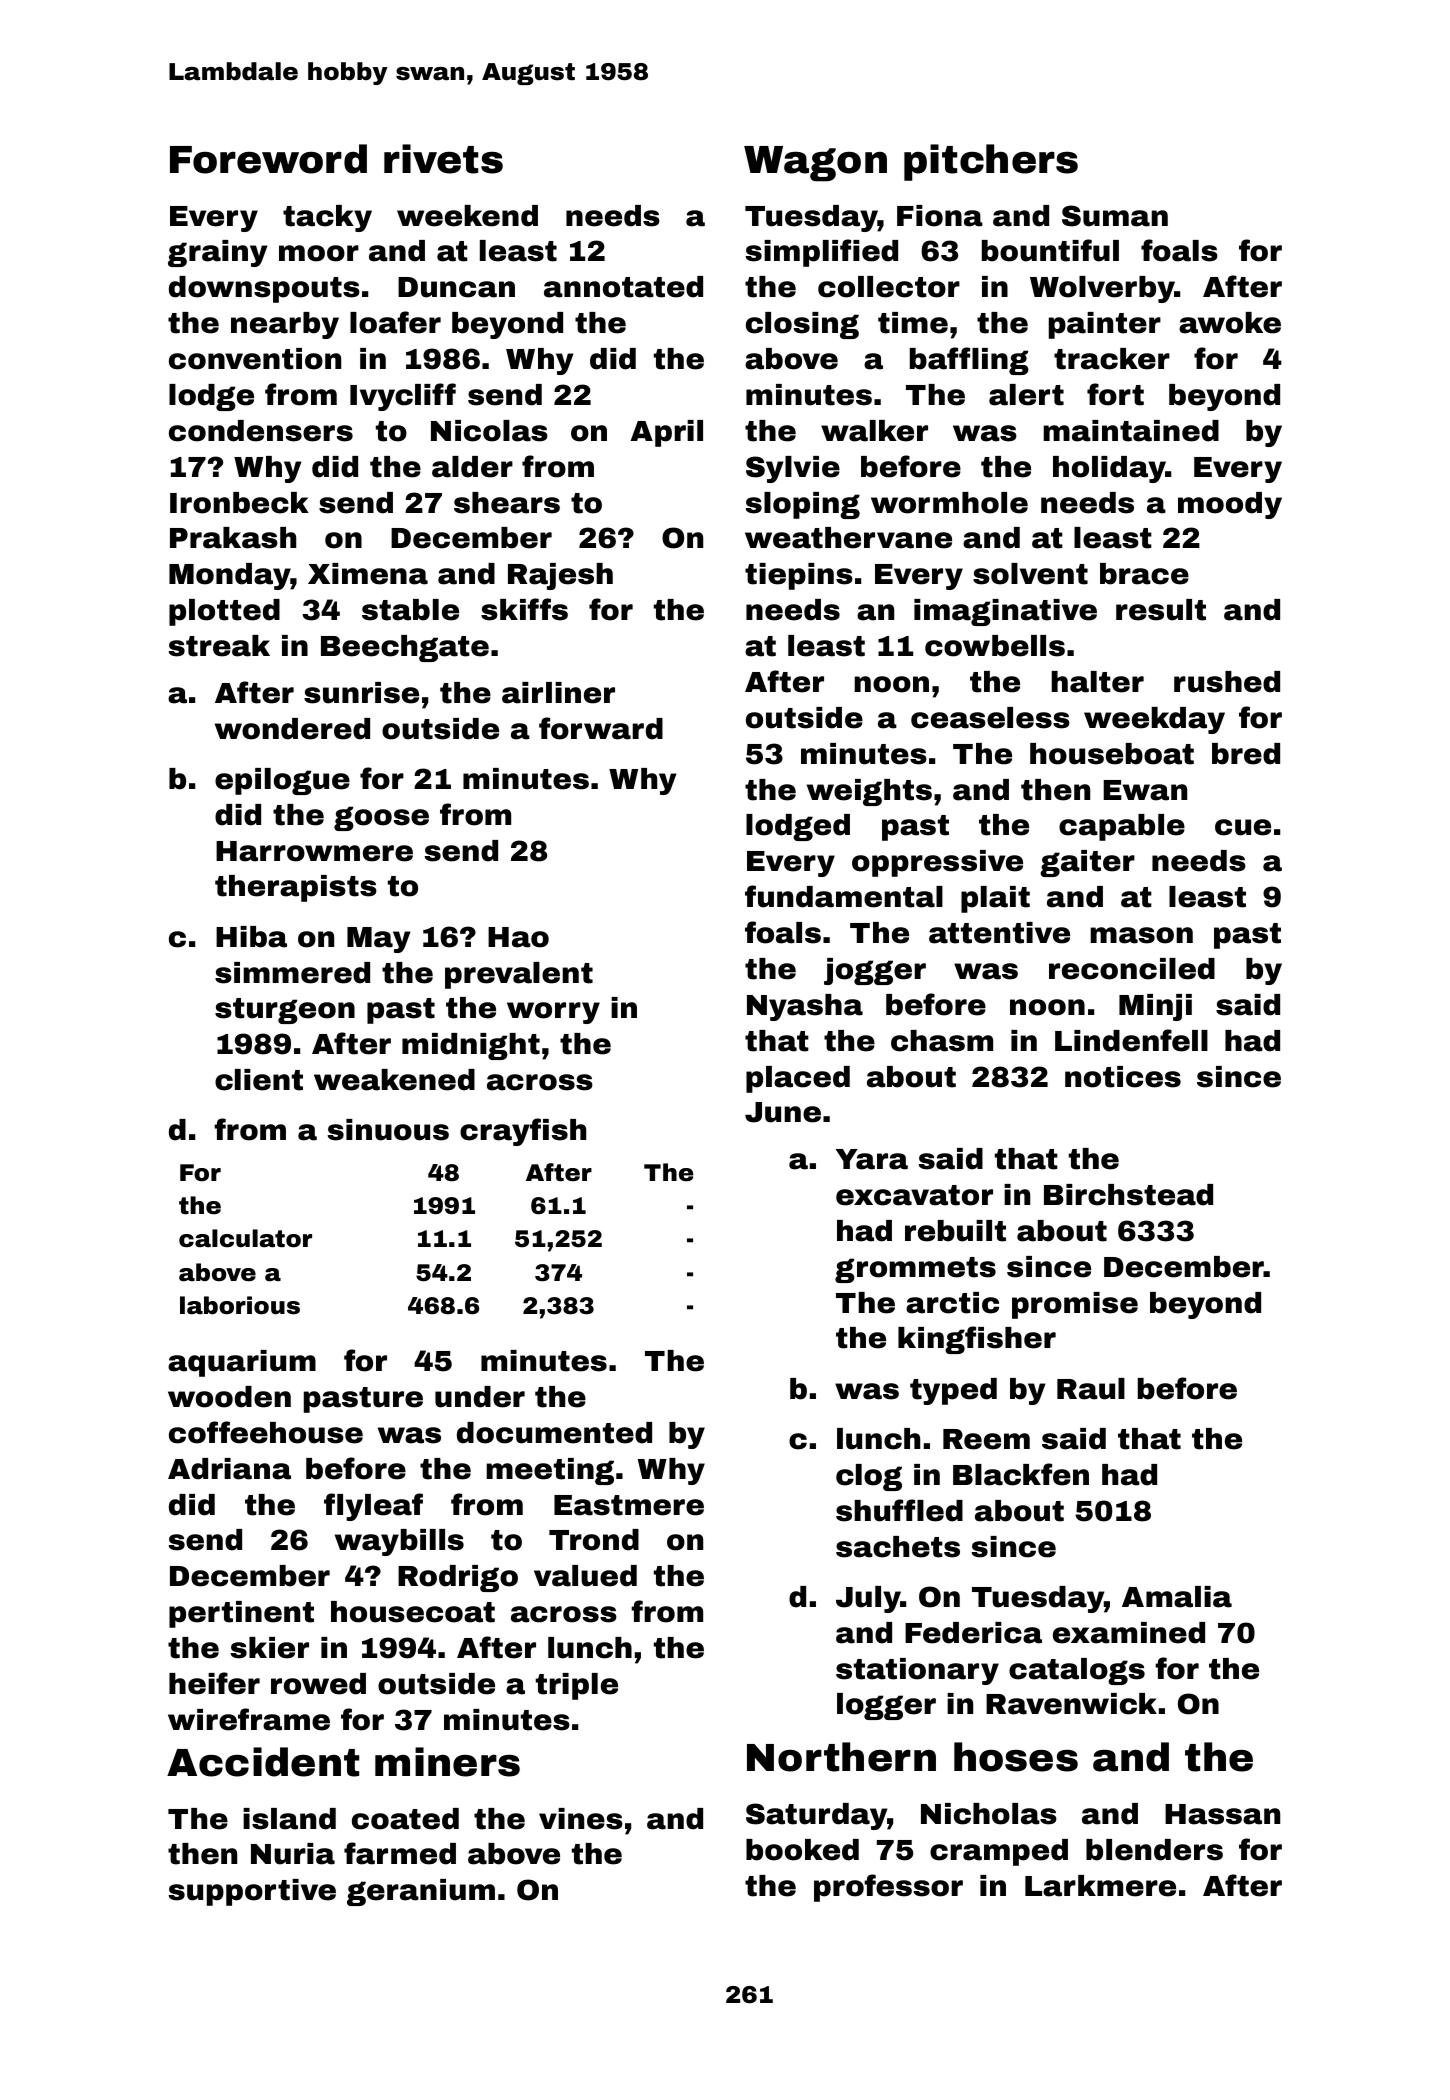  Describe the element at coordinates (285, 325) in the screenshot. I see `nearby` at that location.
